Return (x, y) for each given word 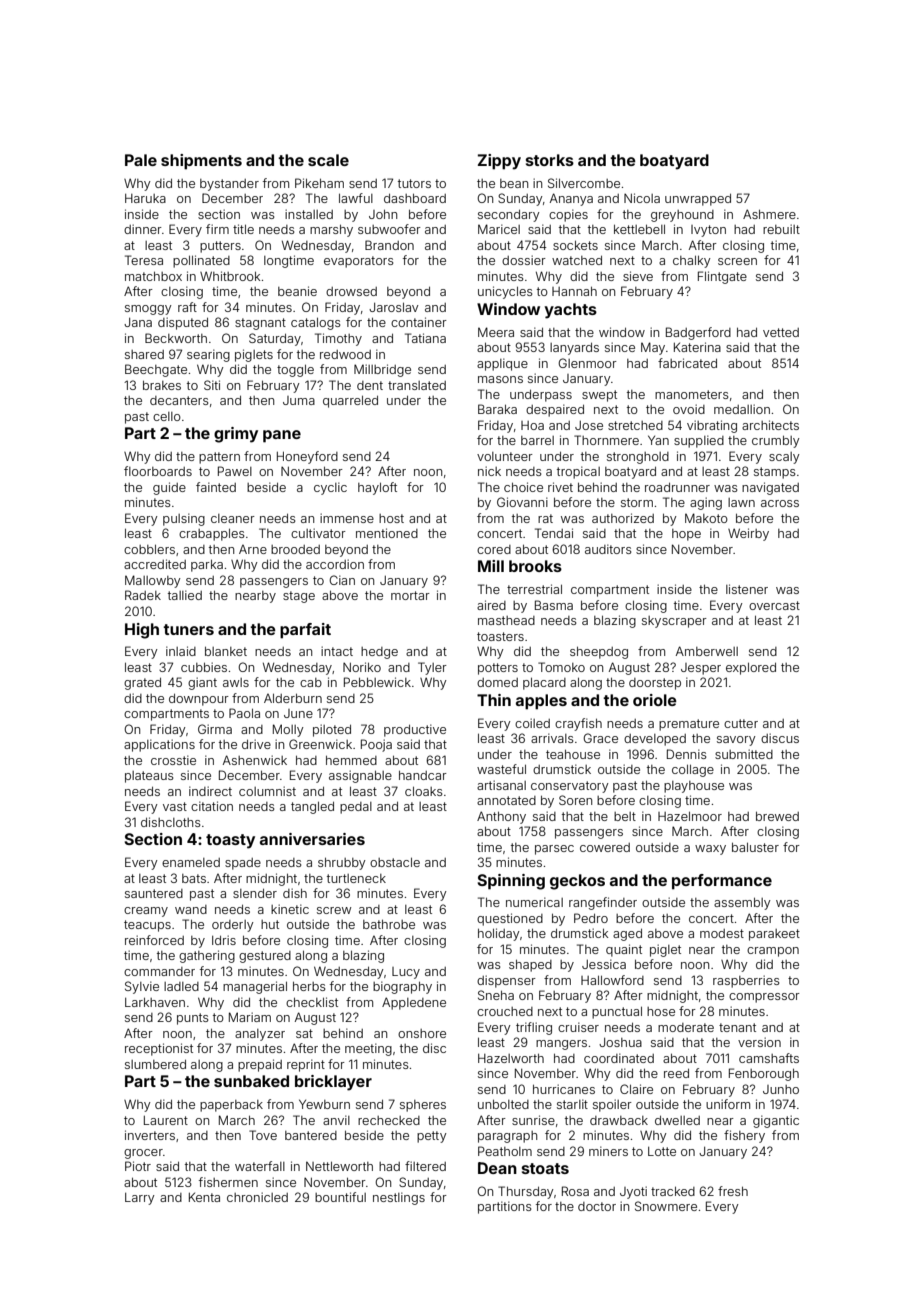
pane (282, 436)
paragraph (507, 1137)
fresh (733, 1191)
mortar (410, 595)
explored (751, 669)
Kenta (204, 1197)
